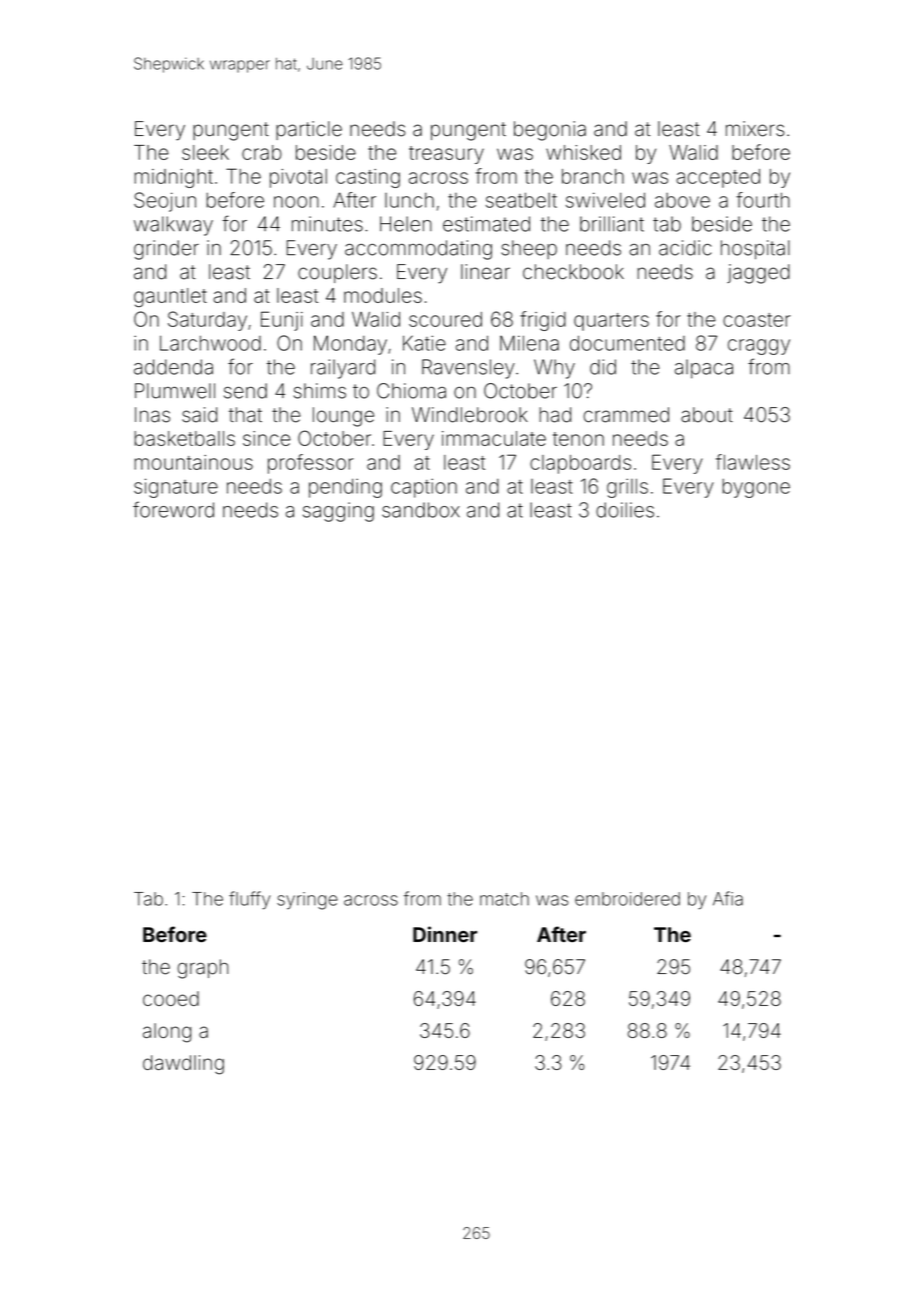 This screenshot has width=924, height=1311. What do you see at coordinates (445, 934) in the screenshot?
I see `Dinner` at bounding box center [445, 934].
